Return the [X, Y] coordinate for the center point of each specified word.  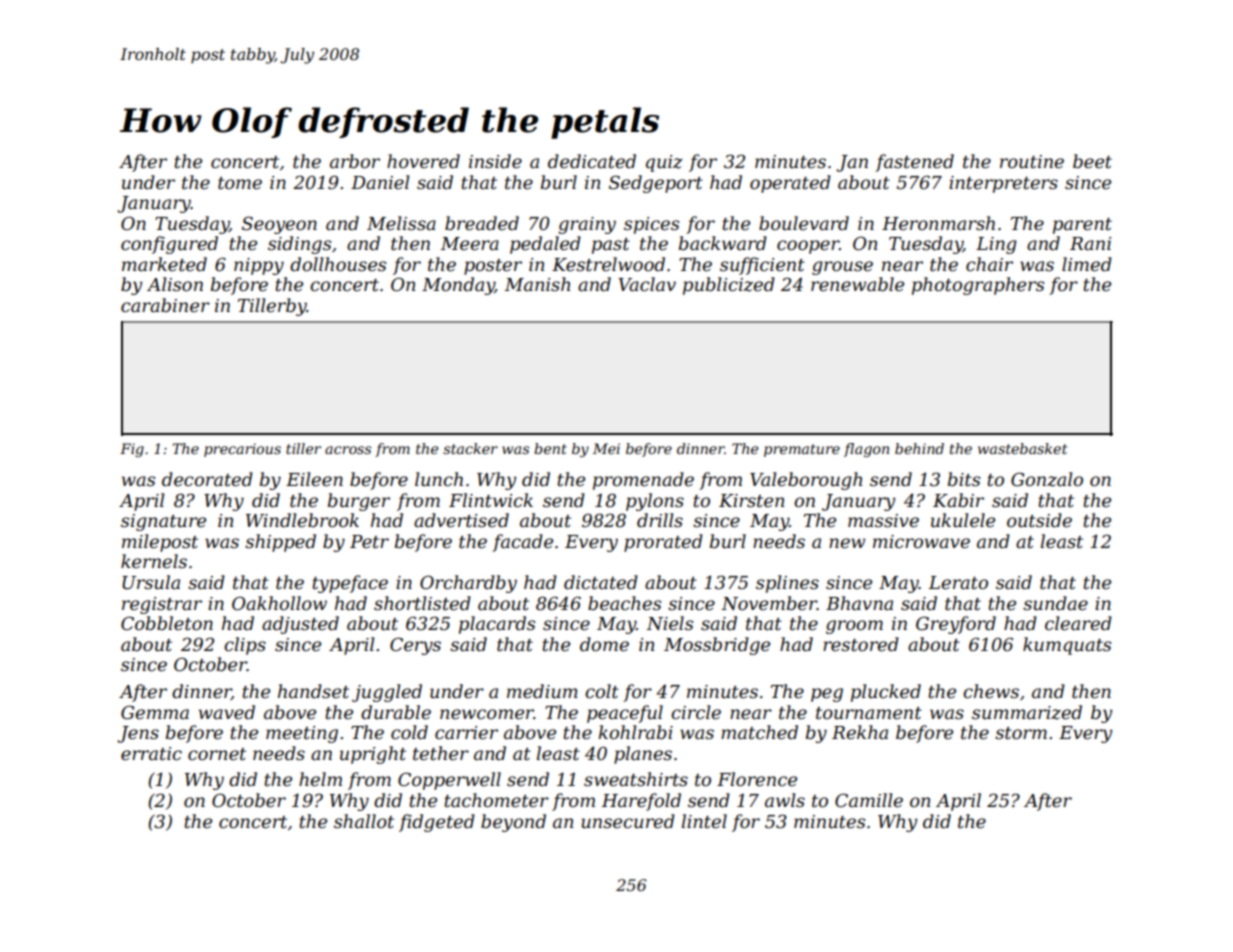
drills [660, 520]
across [348, 450]
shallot [364, 821]
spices [651, 225]
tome [240, 183]
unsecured [628, 821]
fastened [914, 163]
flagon [866, 450]
